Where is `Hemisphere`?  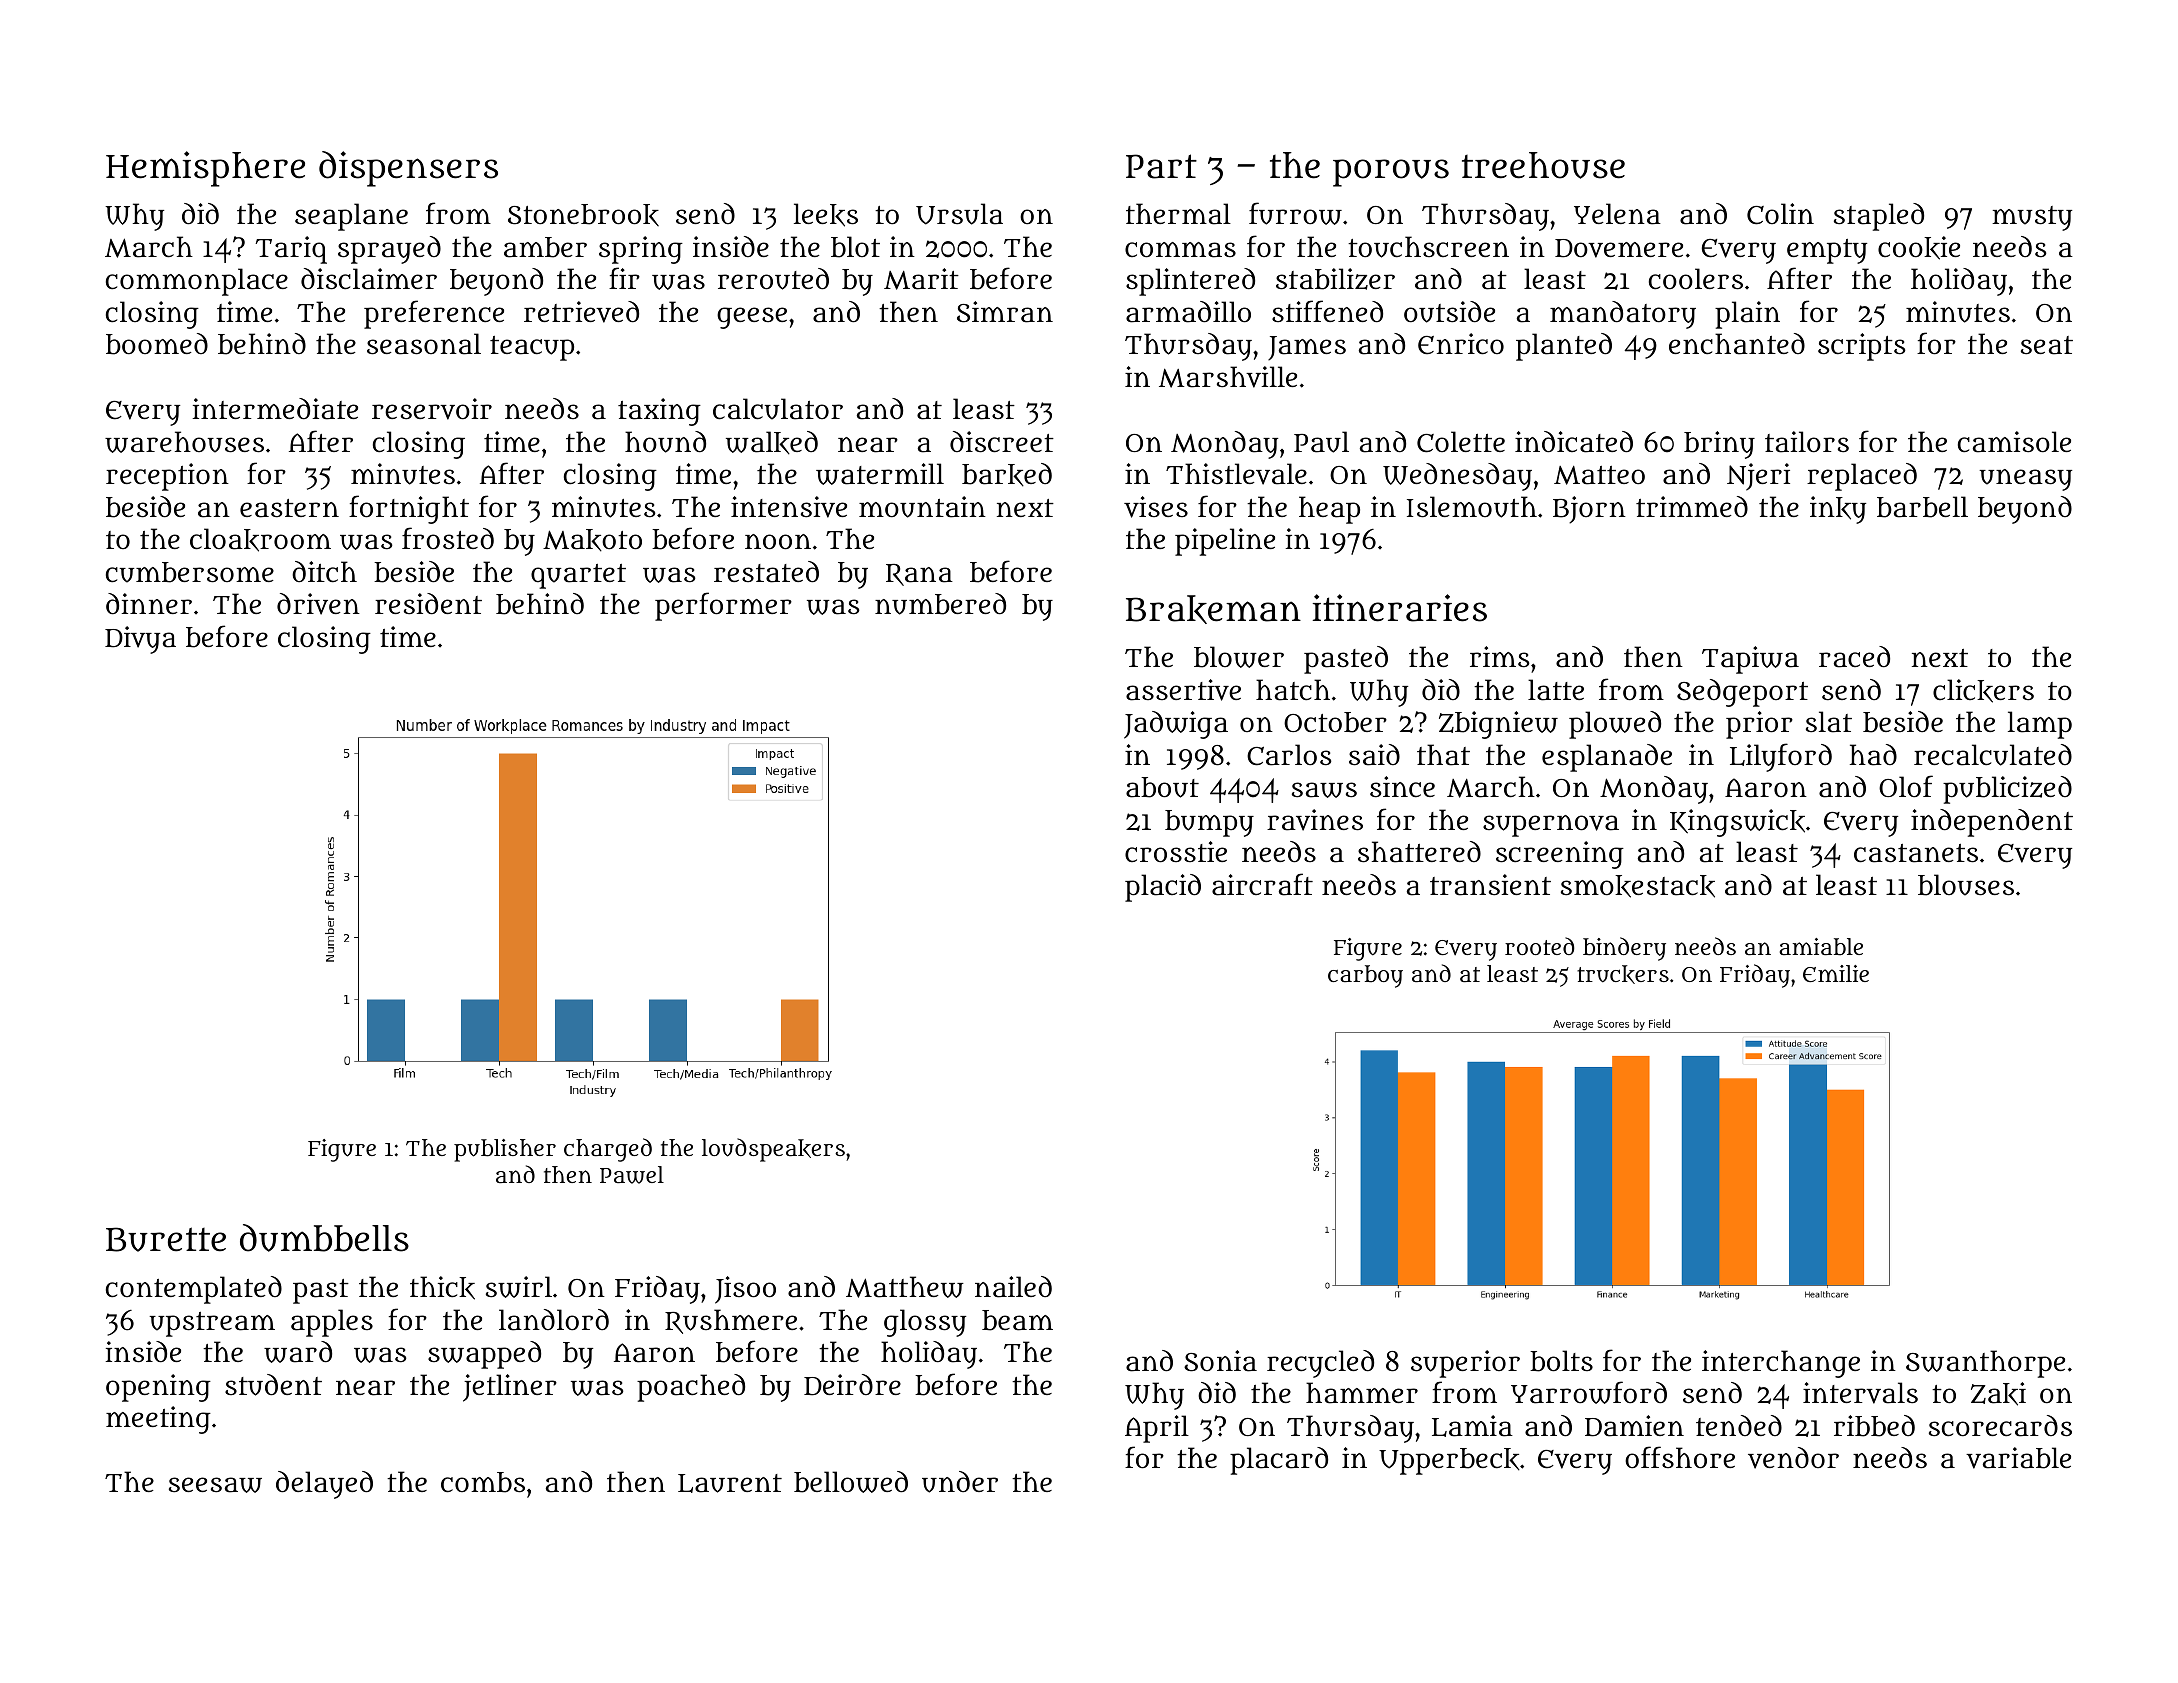 Hemisphere is located at coordinates (205, 169).
